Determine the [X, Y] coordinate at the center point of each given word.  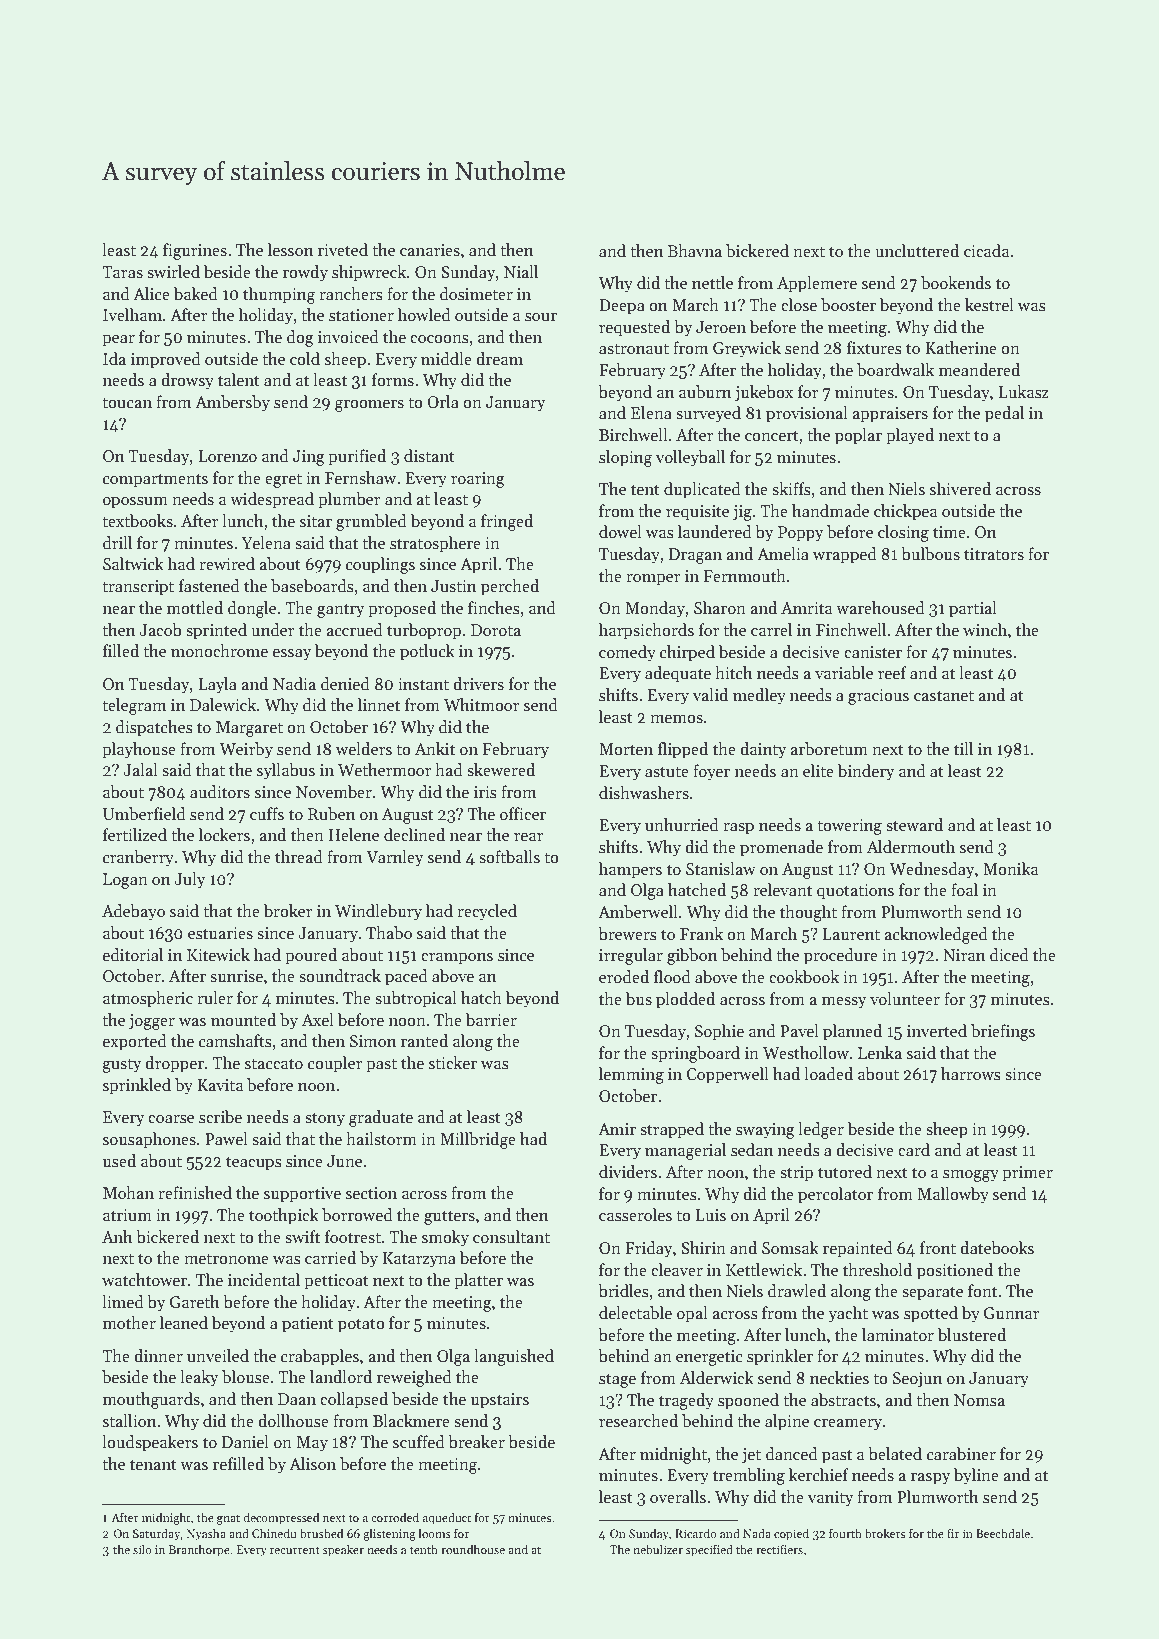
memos [676, 719]
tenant [153, 1465]
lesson [290, 250]
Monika [1010, 869]
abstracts [843, 1400]
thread [299, 857]
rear [528, 837]
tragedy [686, 1401]
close [799, 305]
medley [759, 696]
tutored [845, 1172]
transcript [138, 588]
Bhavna [695, 251]
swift [302, 1237]
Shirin [703, 1248]
